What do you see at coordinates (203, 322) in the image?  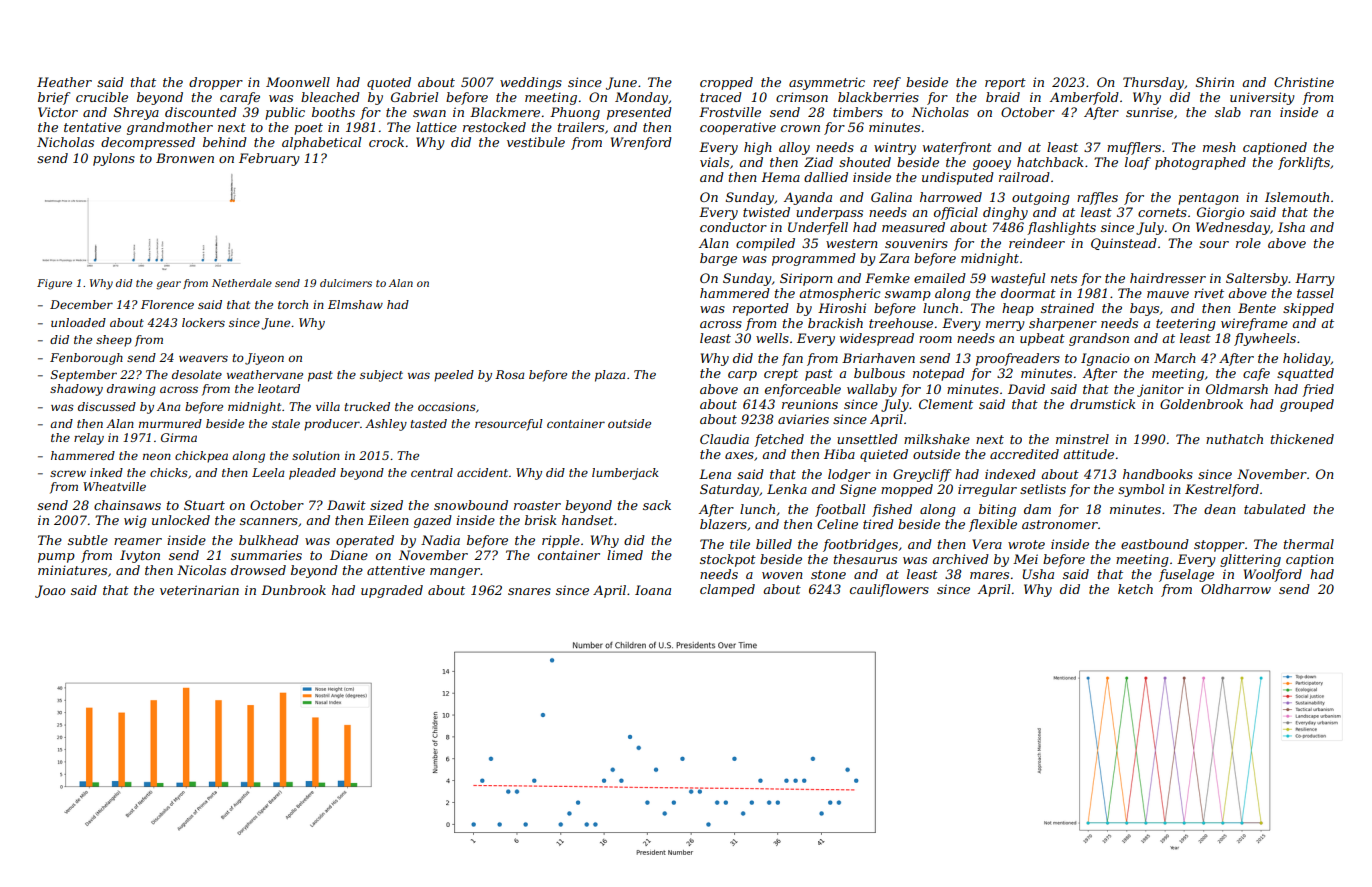 I see `lockers` at bounding box center [203, 322].
